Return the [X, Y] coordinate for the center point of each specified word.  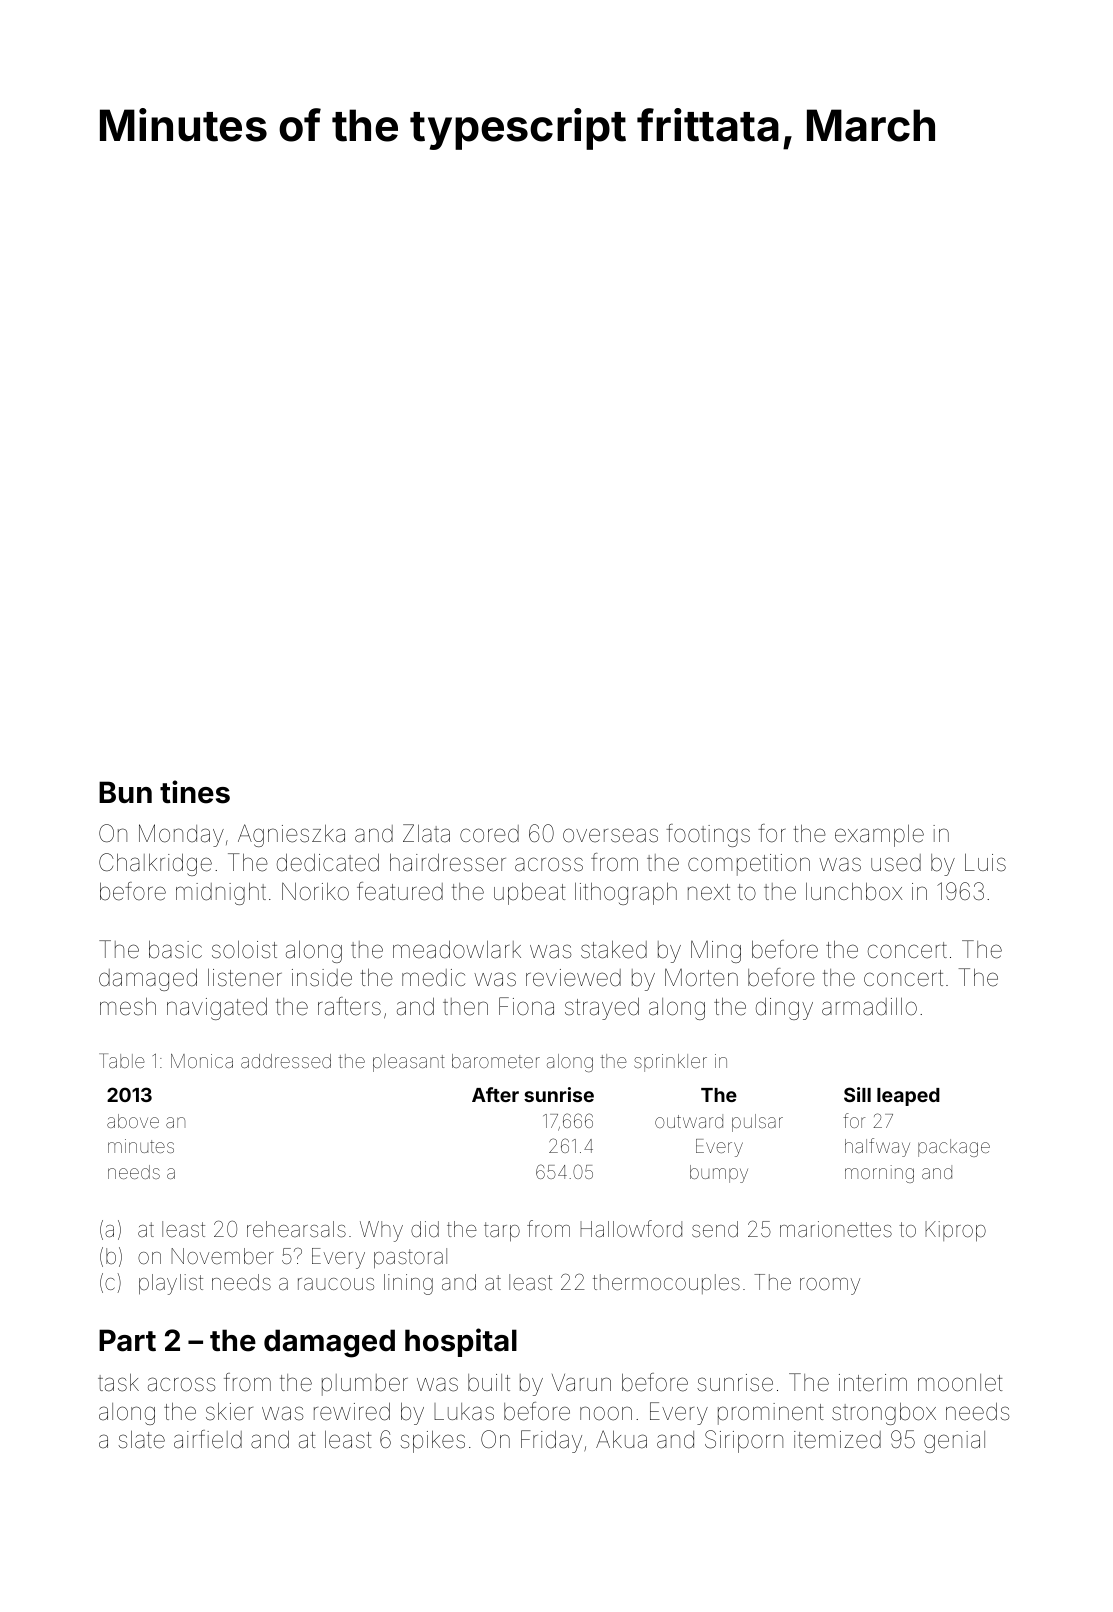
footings [708, 835]
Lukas [464, 1412]
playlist [171, 1284]
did [425, 1229]
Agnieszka [291, 835]
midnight [221, 894]
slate [141, 1440]
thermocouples [666, 1284]
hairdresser [448, 863]
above [133, 1121]
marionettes [836, 1229]
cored [489, 834]
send [715, 1229]
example [879, 836]
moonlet [960, 1383]
